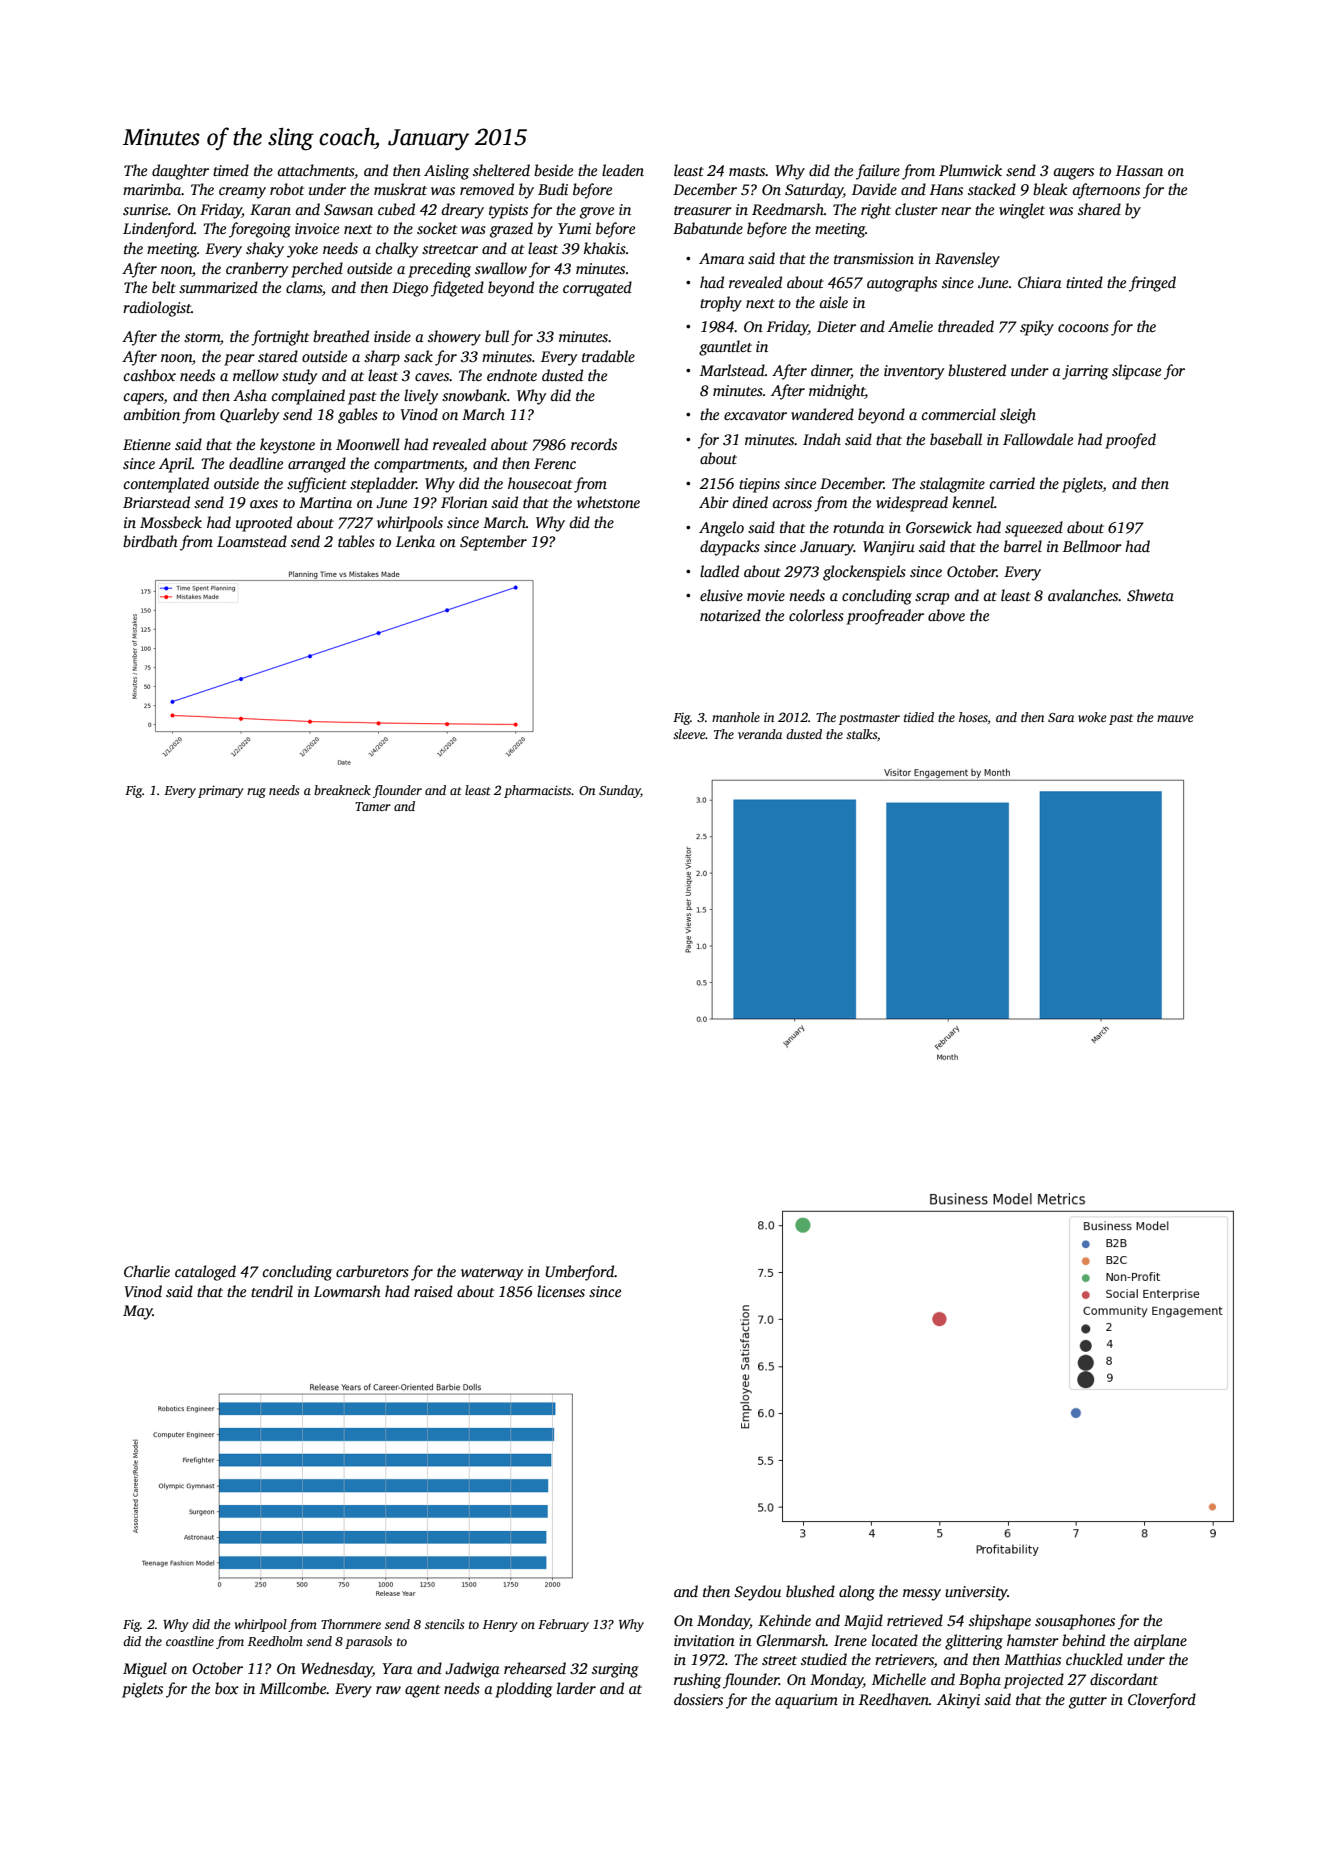 This page has width=1320, height=1867. I want to click on proofed, so click(1130, 441).
